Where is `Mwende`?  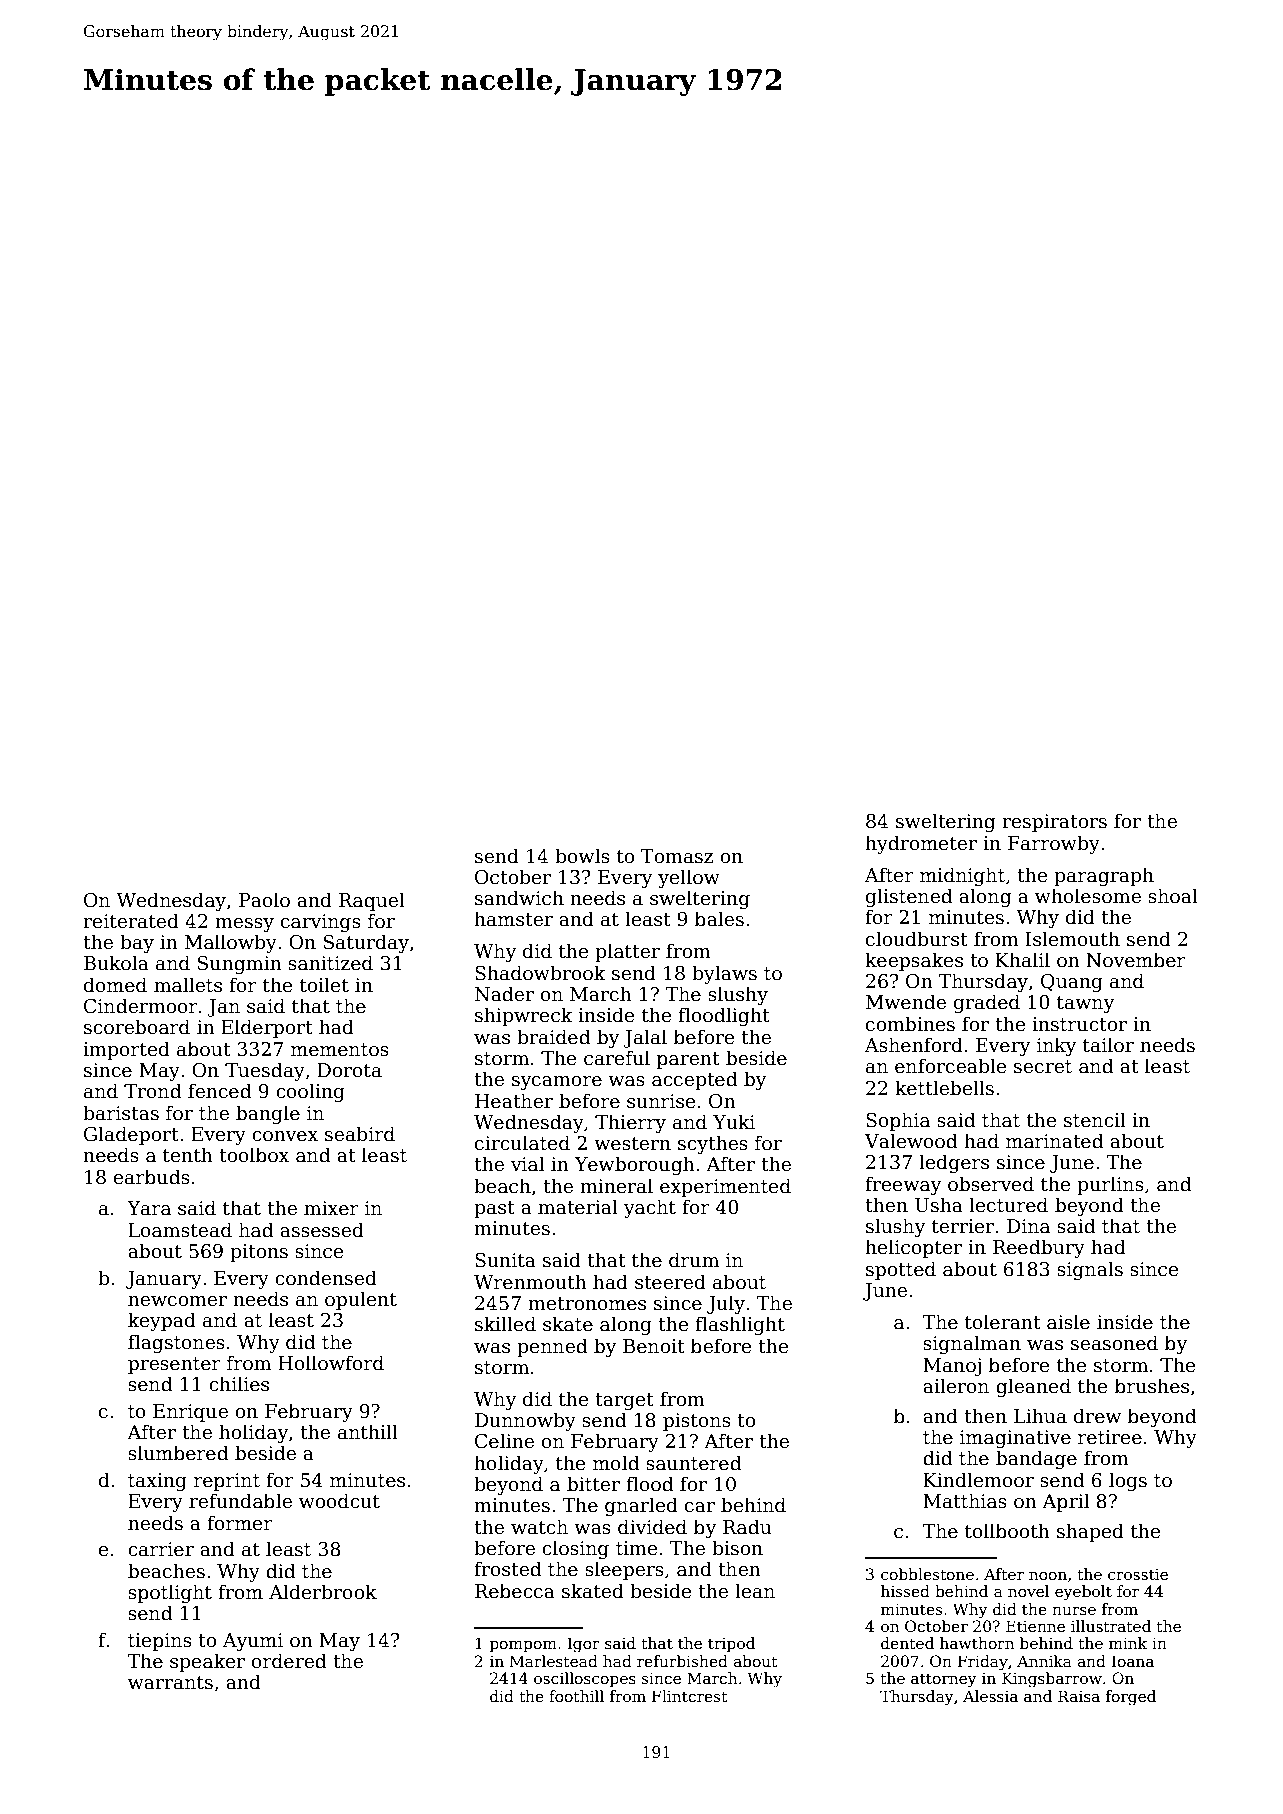
Mwende is located at coordinates (906, 1002).
